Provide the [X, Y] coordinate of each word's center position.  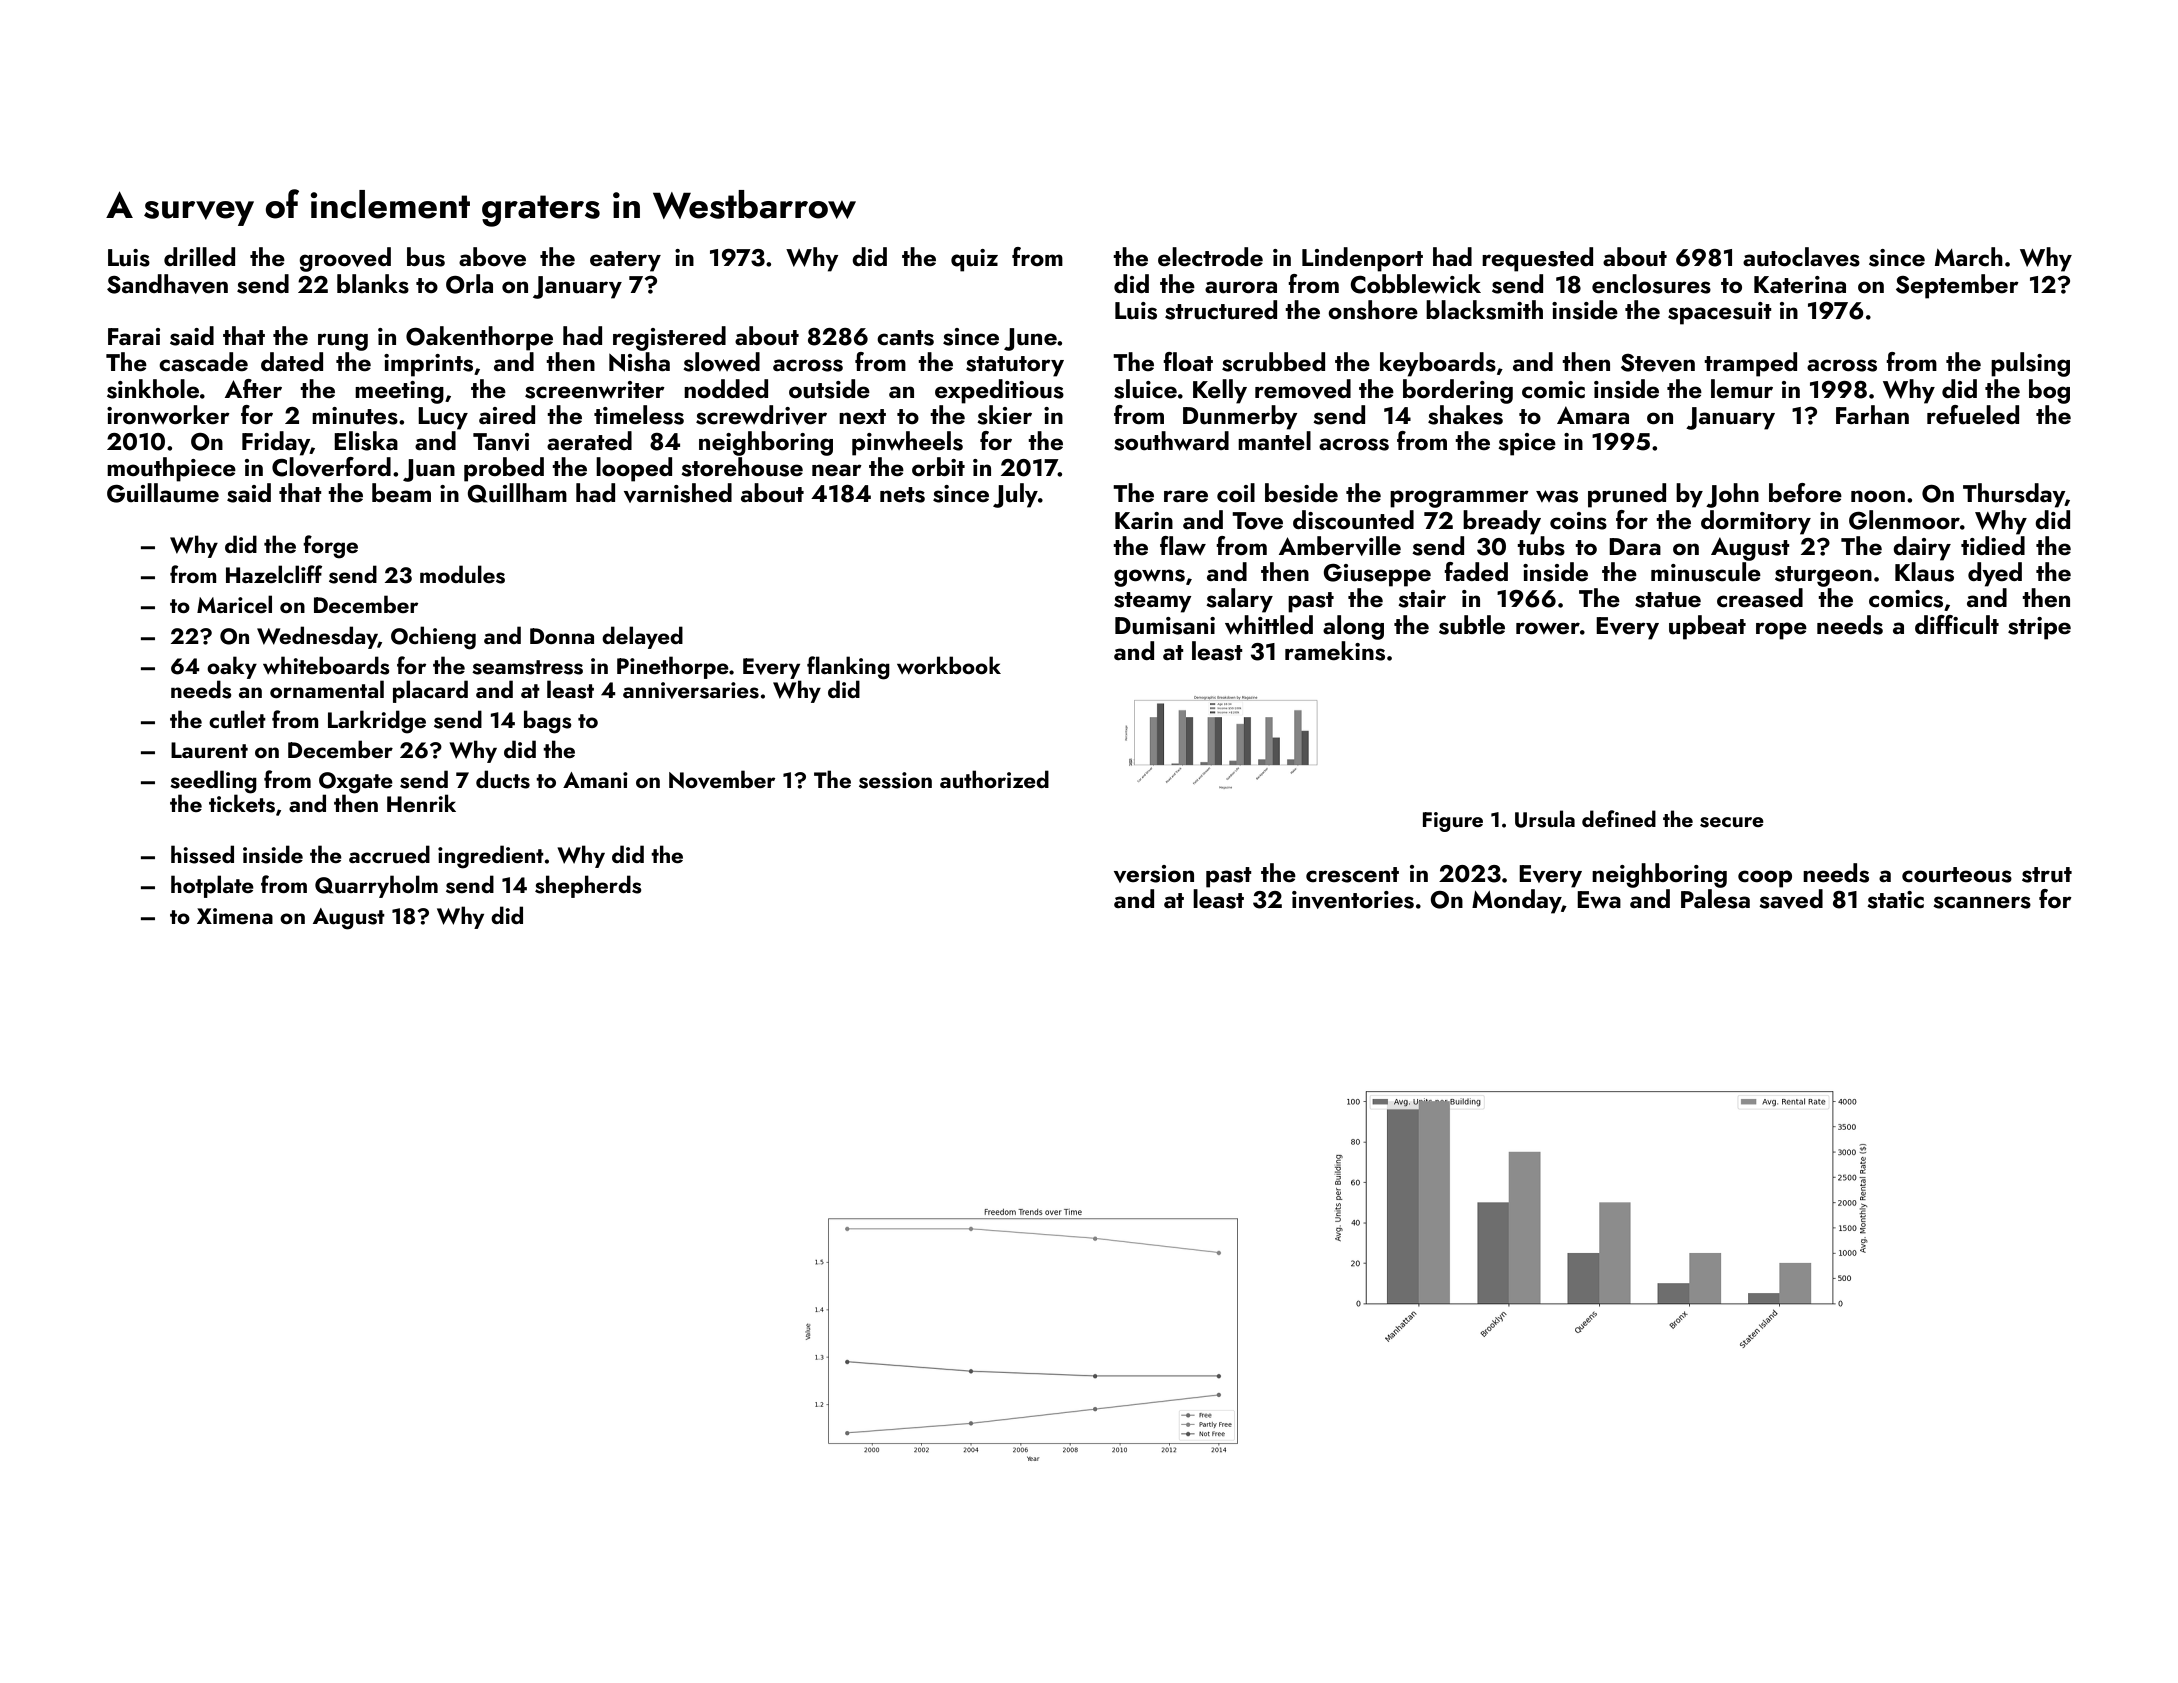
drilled [199, 256]
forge [330, 547]
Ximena [235, 916]
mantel [1274, 440]
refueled [1973, 415]
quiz [974, 260]
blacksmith [1484, 310]
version [1154, 874]
